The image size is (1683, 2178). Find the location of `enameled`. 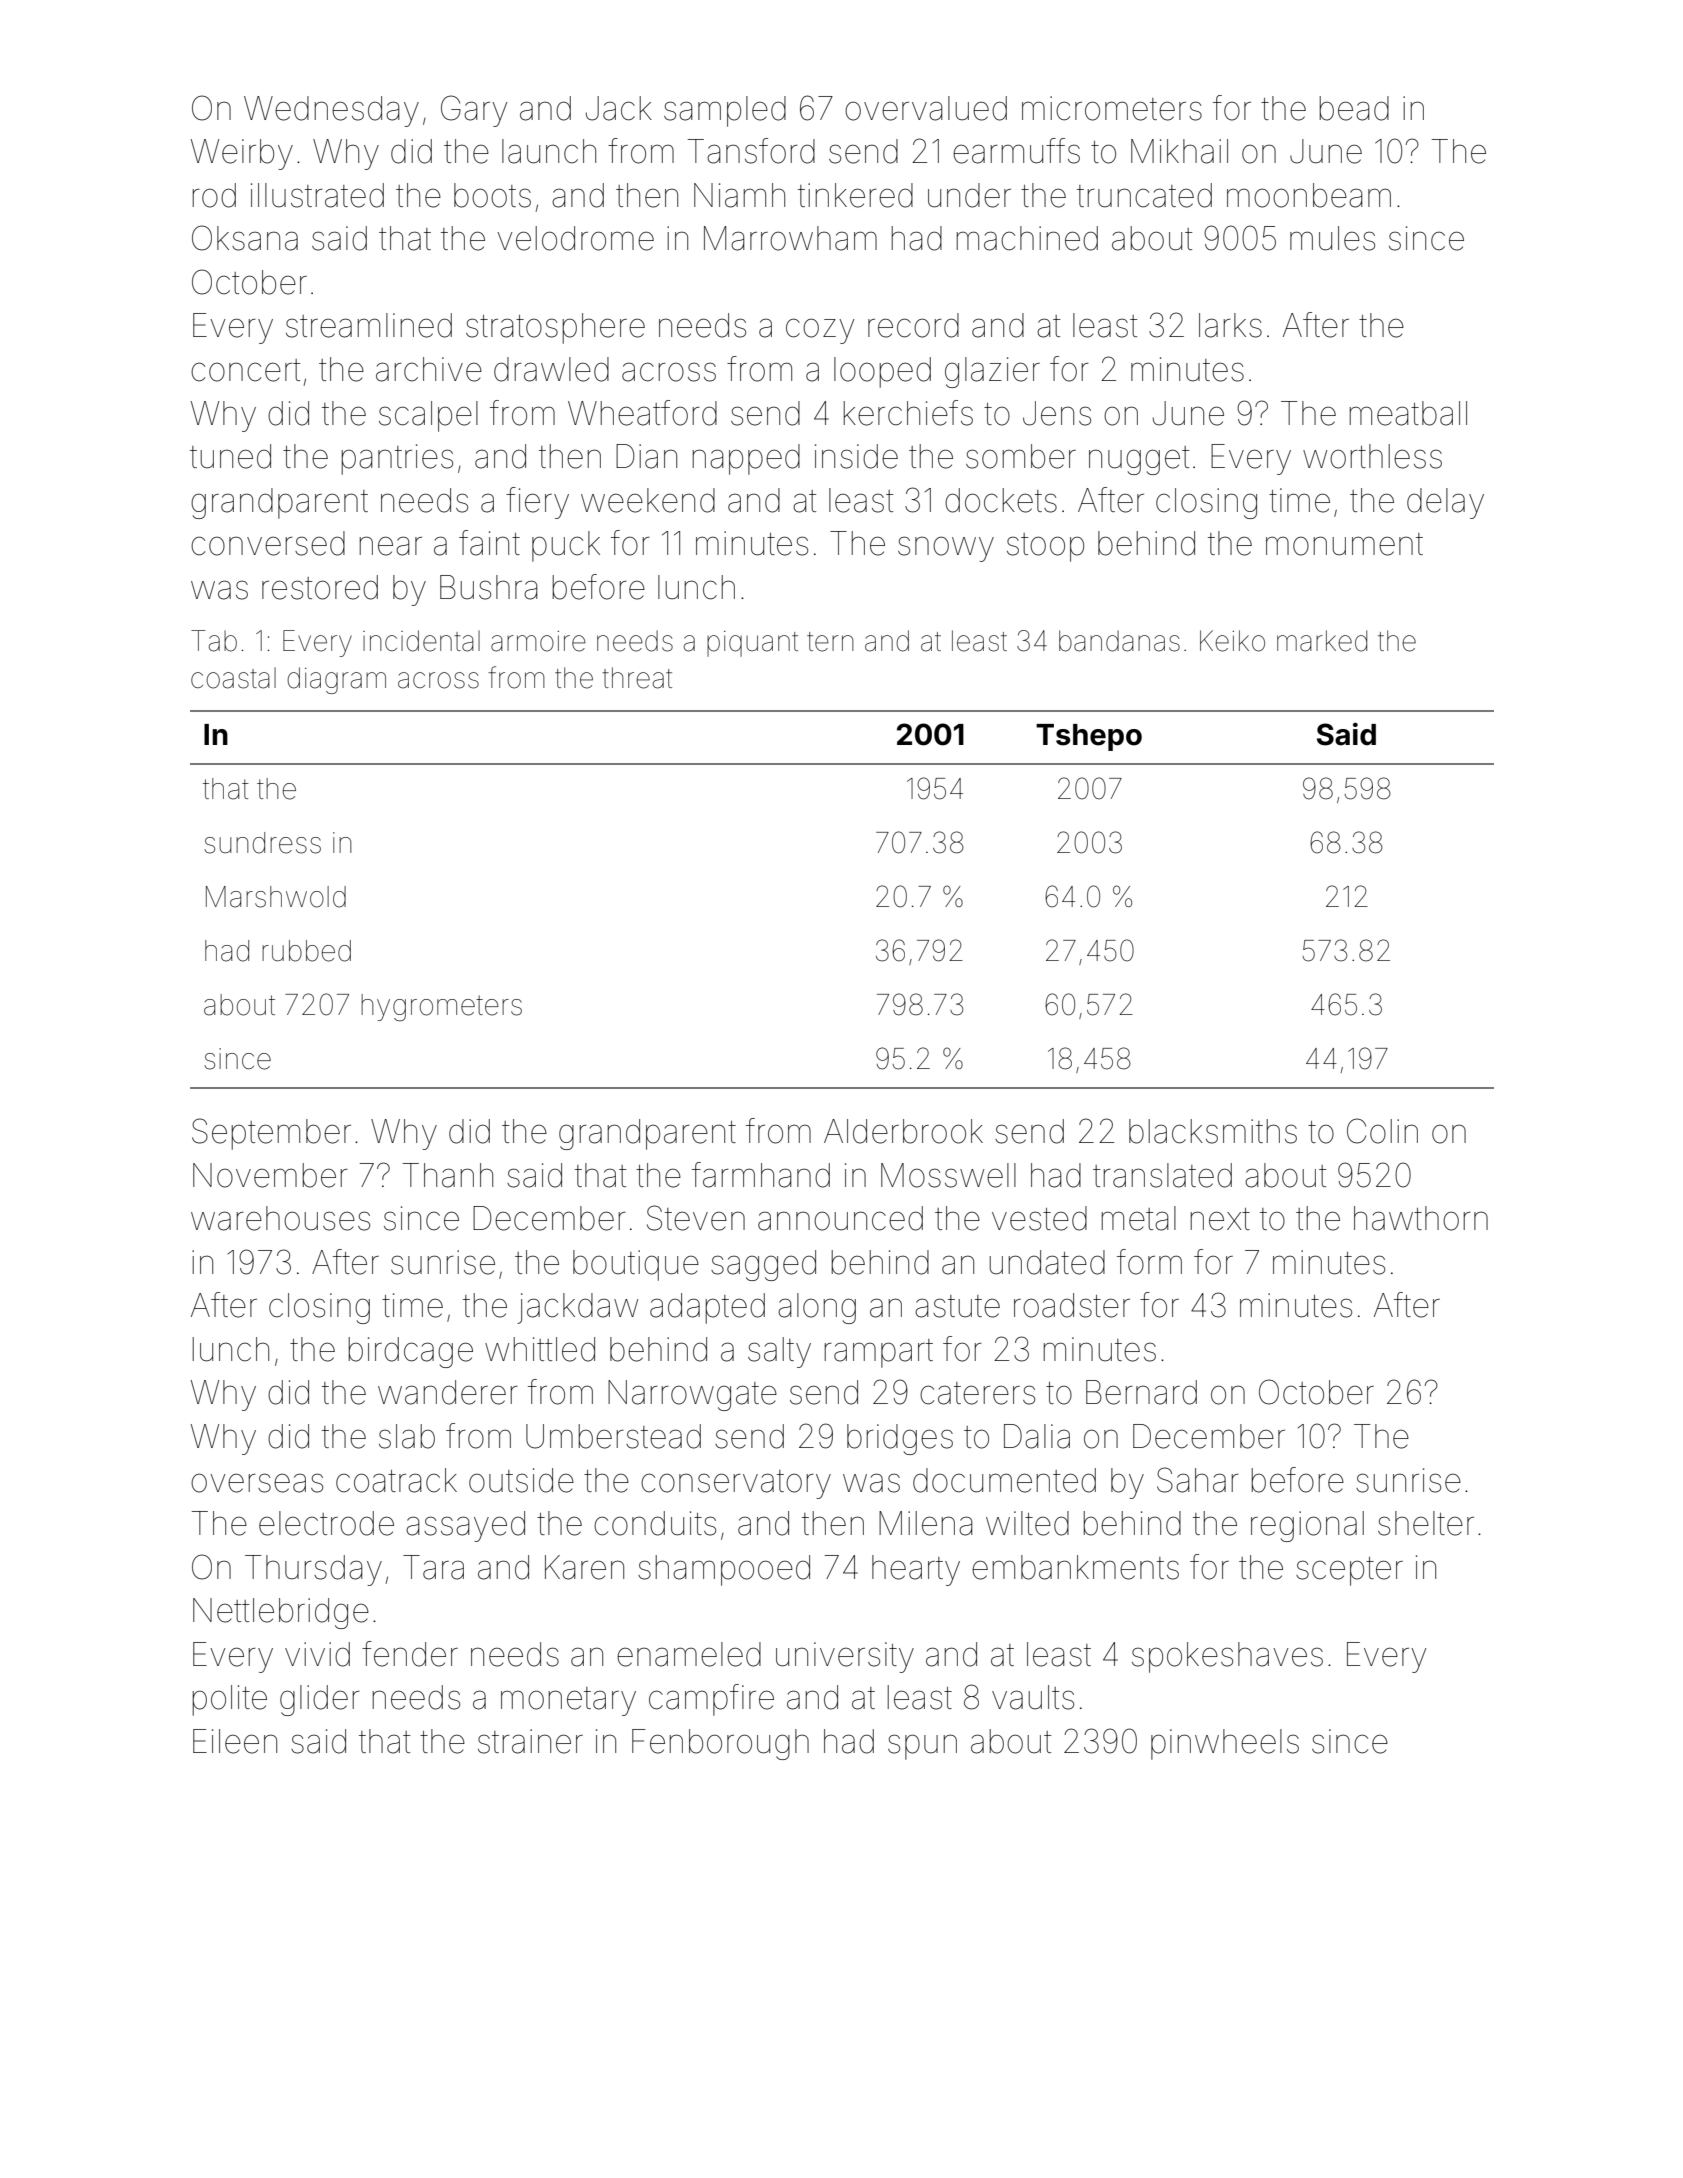

enameled is located at coordinates (689, 1654).
